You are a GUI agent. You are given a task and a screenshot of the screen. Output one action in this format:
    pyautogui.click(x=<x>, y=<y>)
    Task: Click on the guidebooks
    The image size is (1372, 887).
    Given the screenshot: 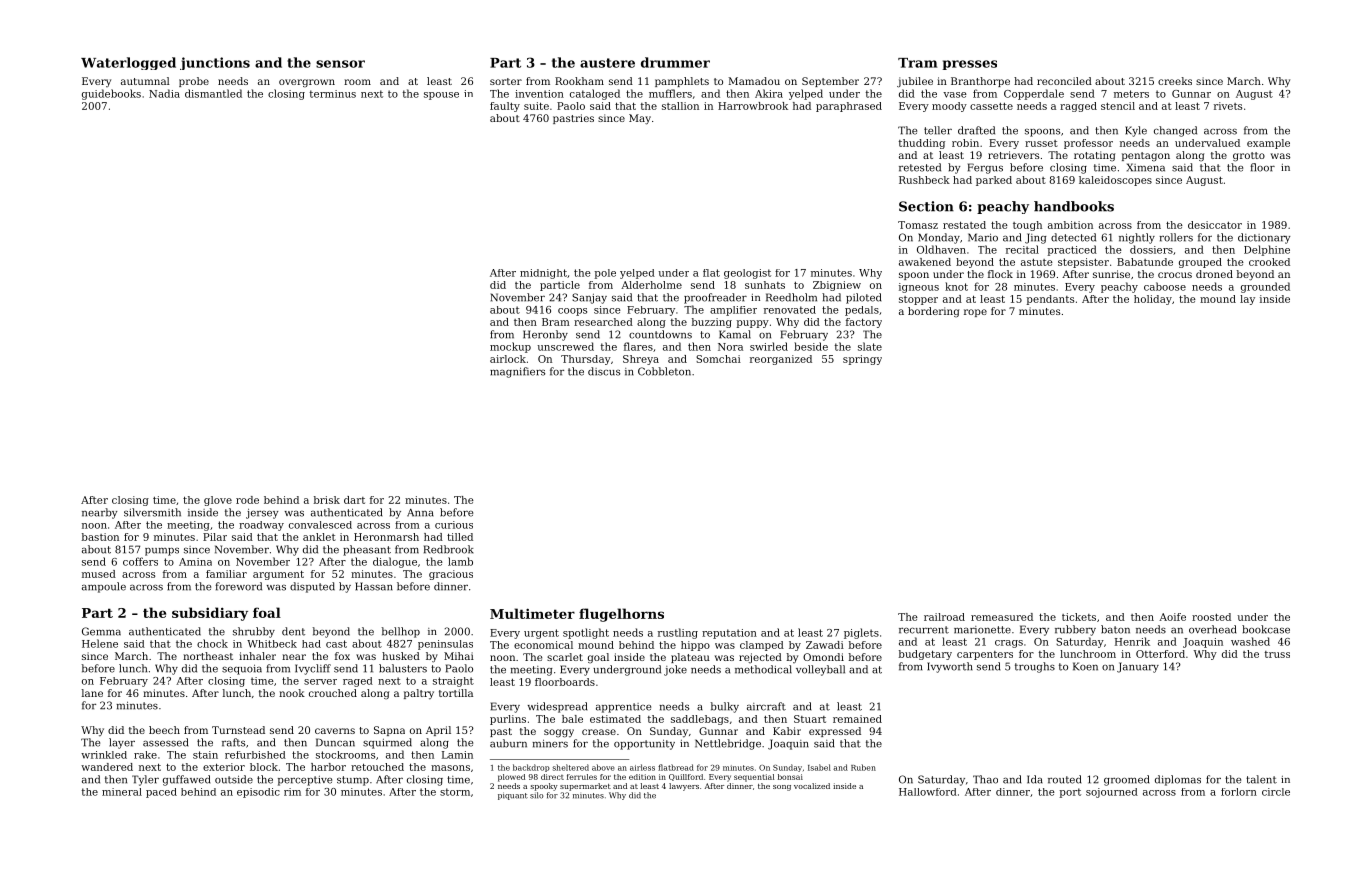 What is the action you would take?
    pyautogui.click(x=111, y=94)
